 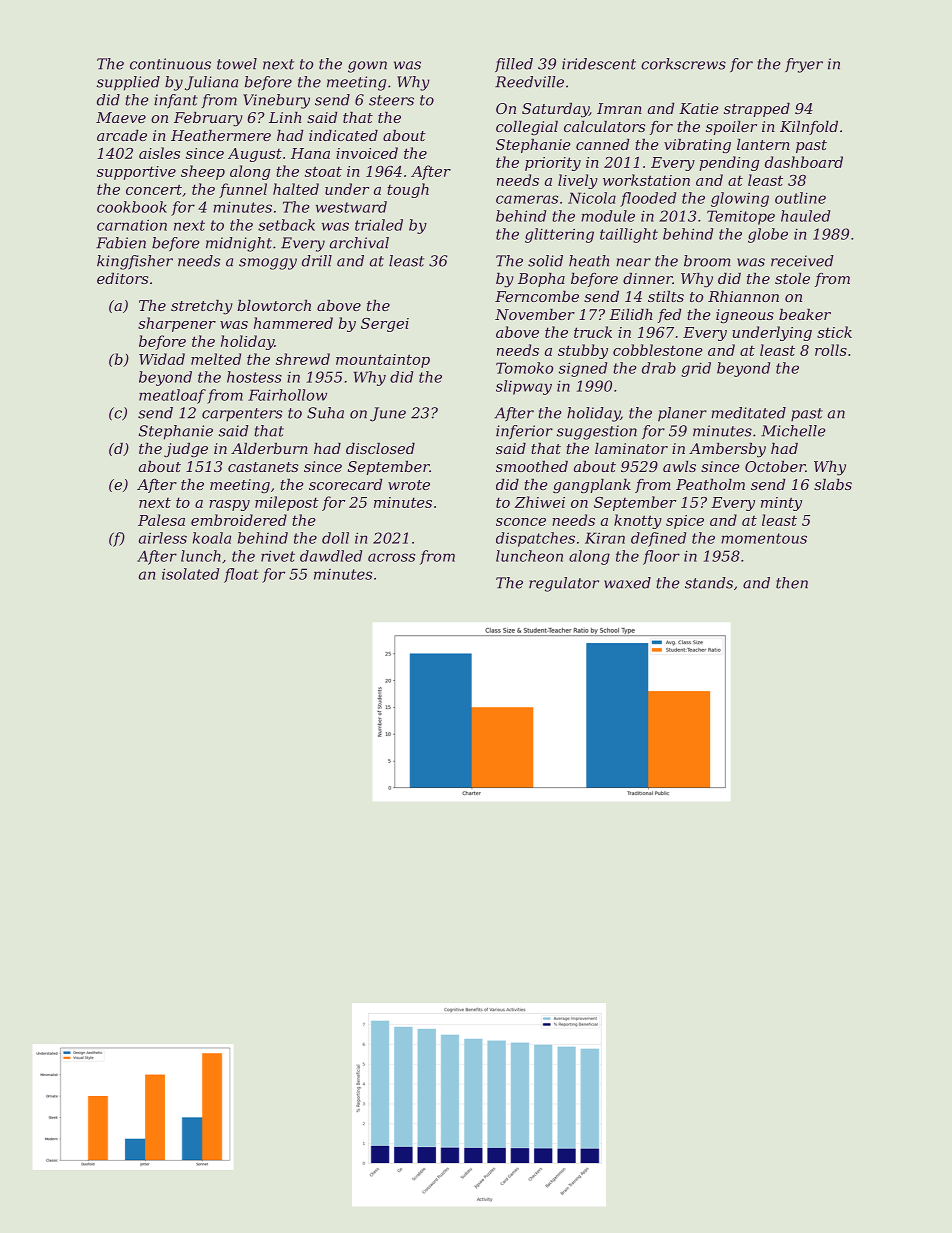 What do you see at coordinates (804, 65) in the page?
I see `fryer` at bounding box center [804, 65].
